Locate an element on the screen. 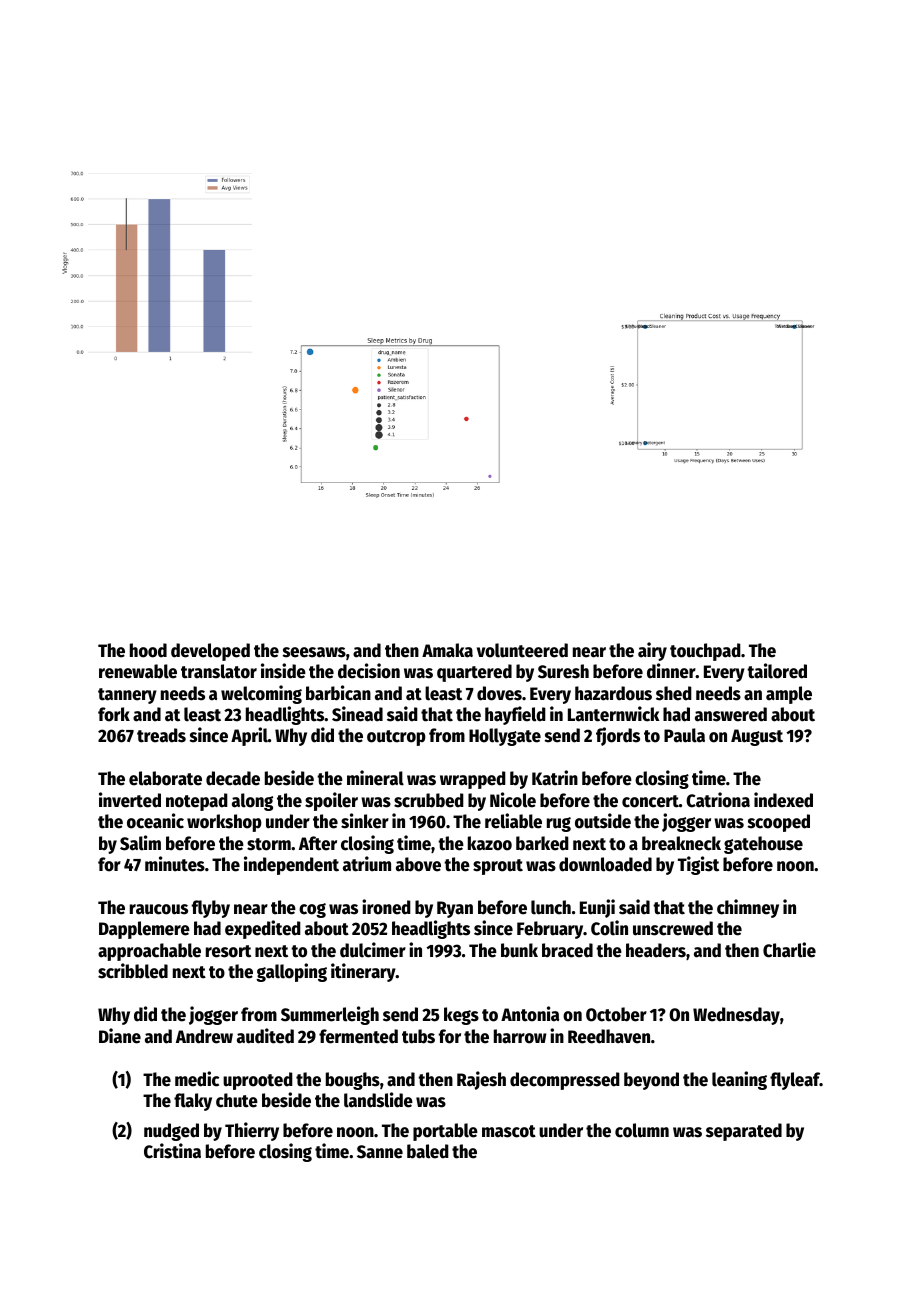 The image size is (924, 1308). Ryan is located at coordinates (455, 909).
